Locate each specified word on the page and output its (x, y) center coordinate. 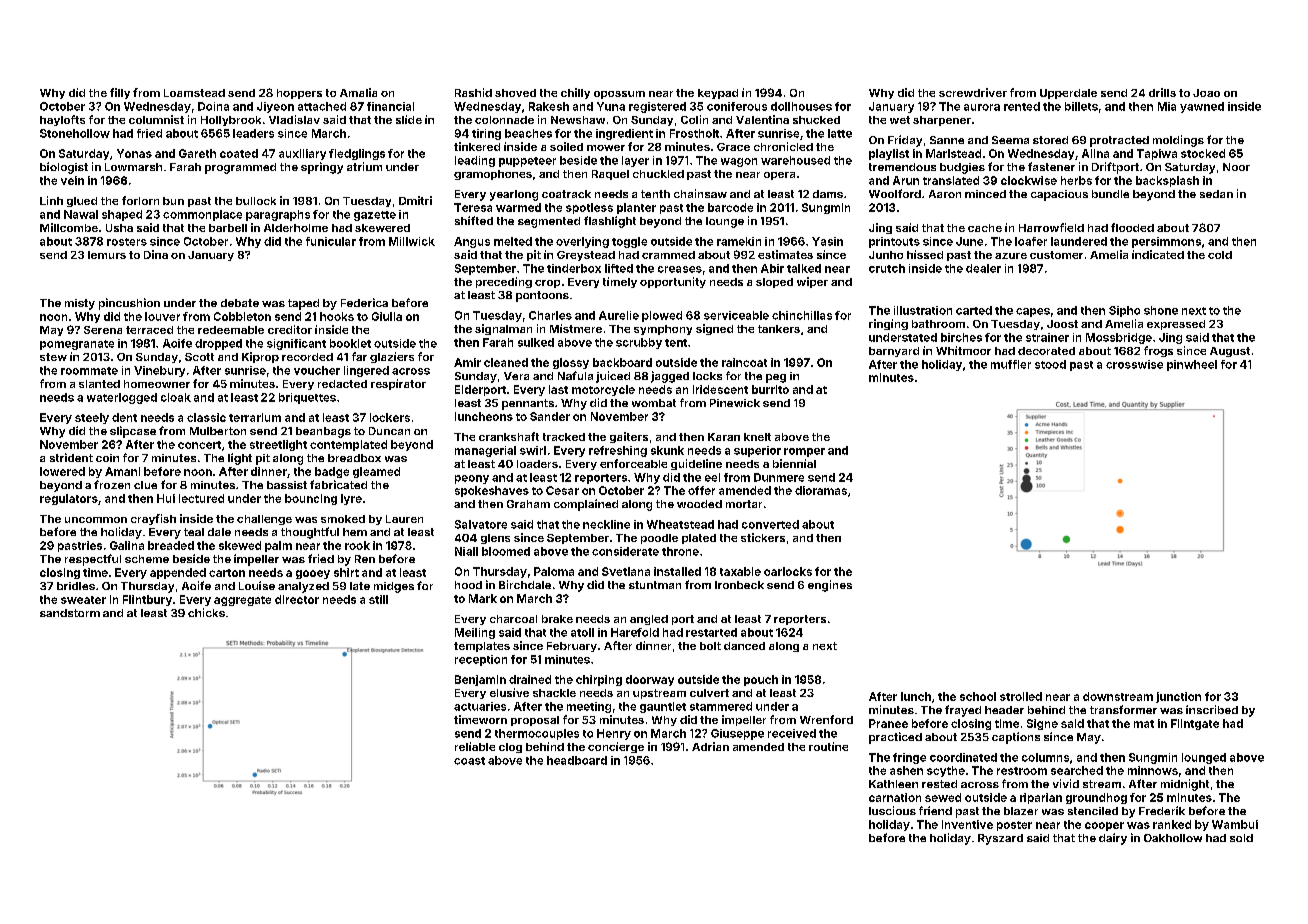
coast (469, 761)
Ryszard (1000, 839)
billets (1081, 106)
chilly (575, 93)
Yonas (134, 153)
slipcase (133, 432)
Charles (550, 315)
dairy (1113, 839)
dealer (983, 268)
